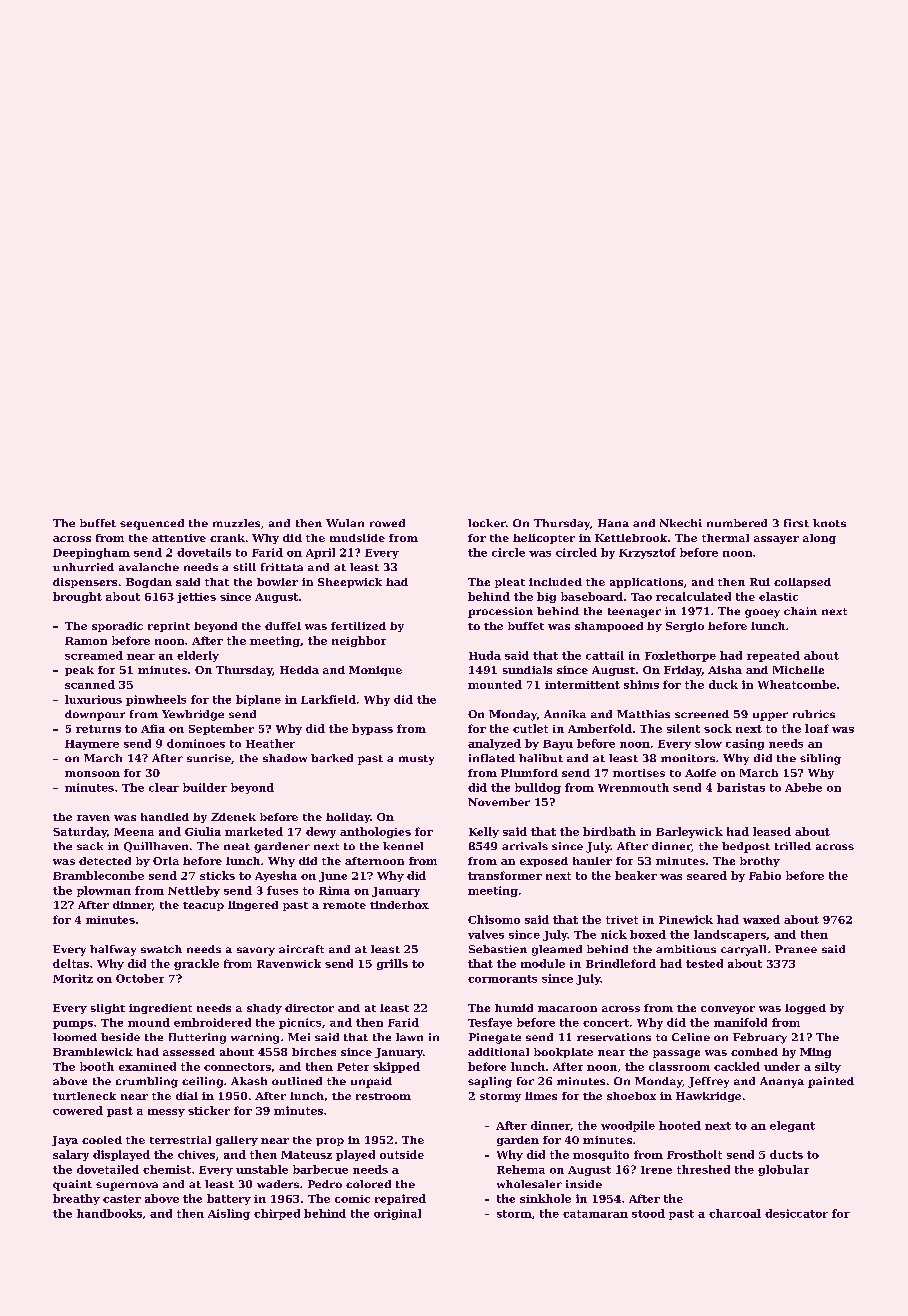  I want to click on additional, so click(498, 1052).
